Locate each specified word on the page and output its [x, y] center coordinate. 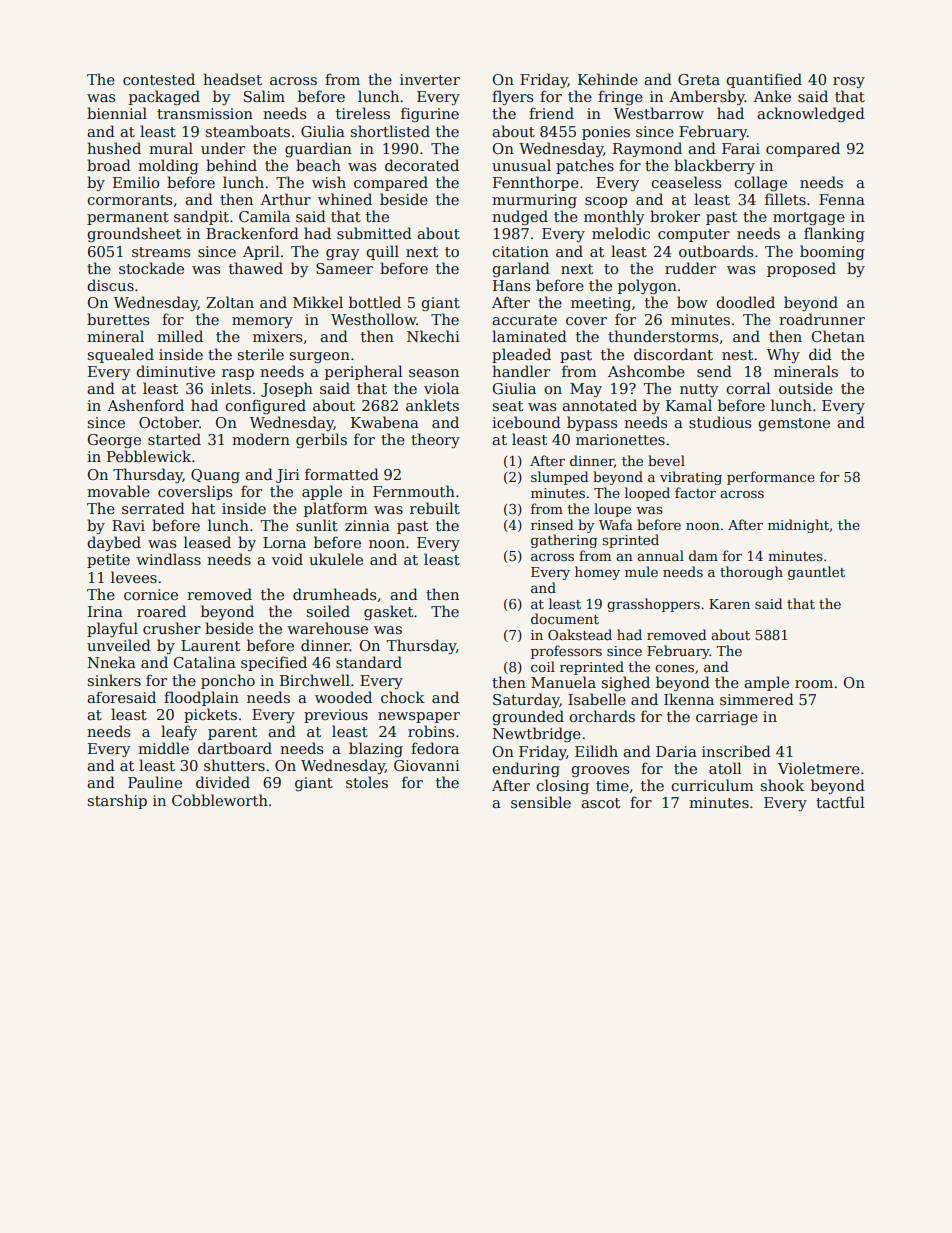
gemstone [794, 424]
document [565, 618]
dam [703, 555]
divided [223, 782]
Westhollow [373, 319]
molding [168, 166]
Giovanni [427, 765]
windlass [168, 559]
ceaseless [686, 182]
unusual [521, 165]
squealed [121, 355]
